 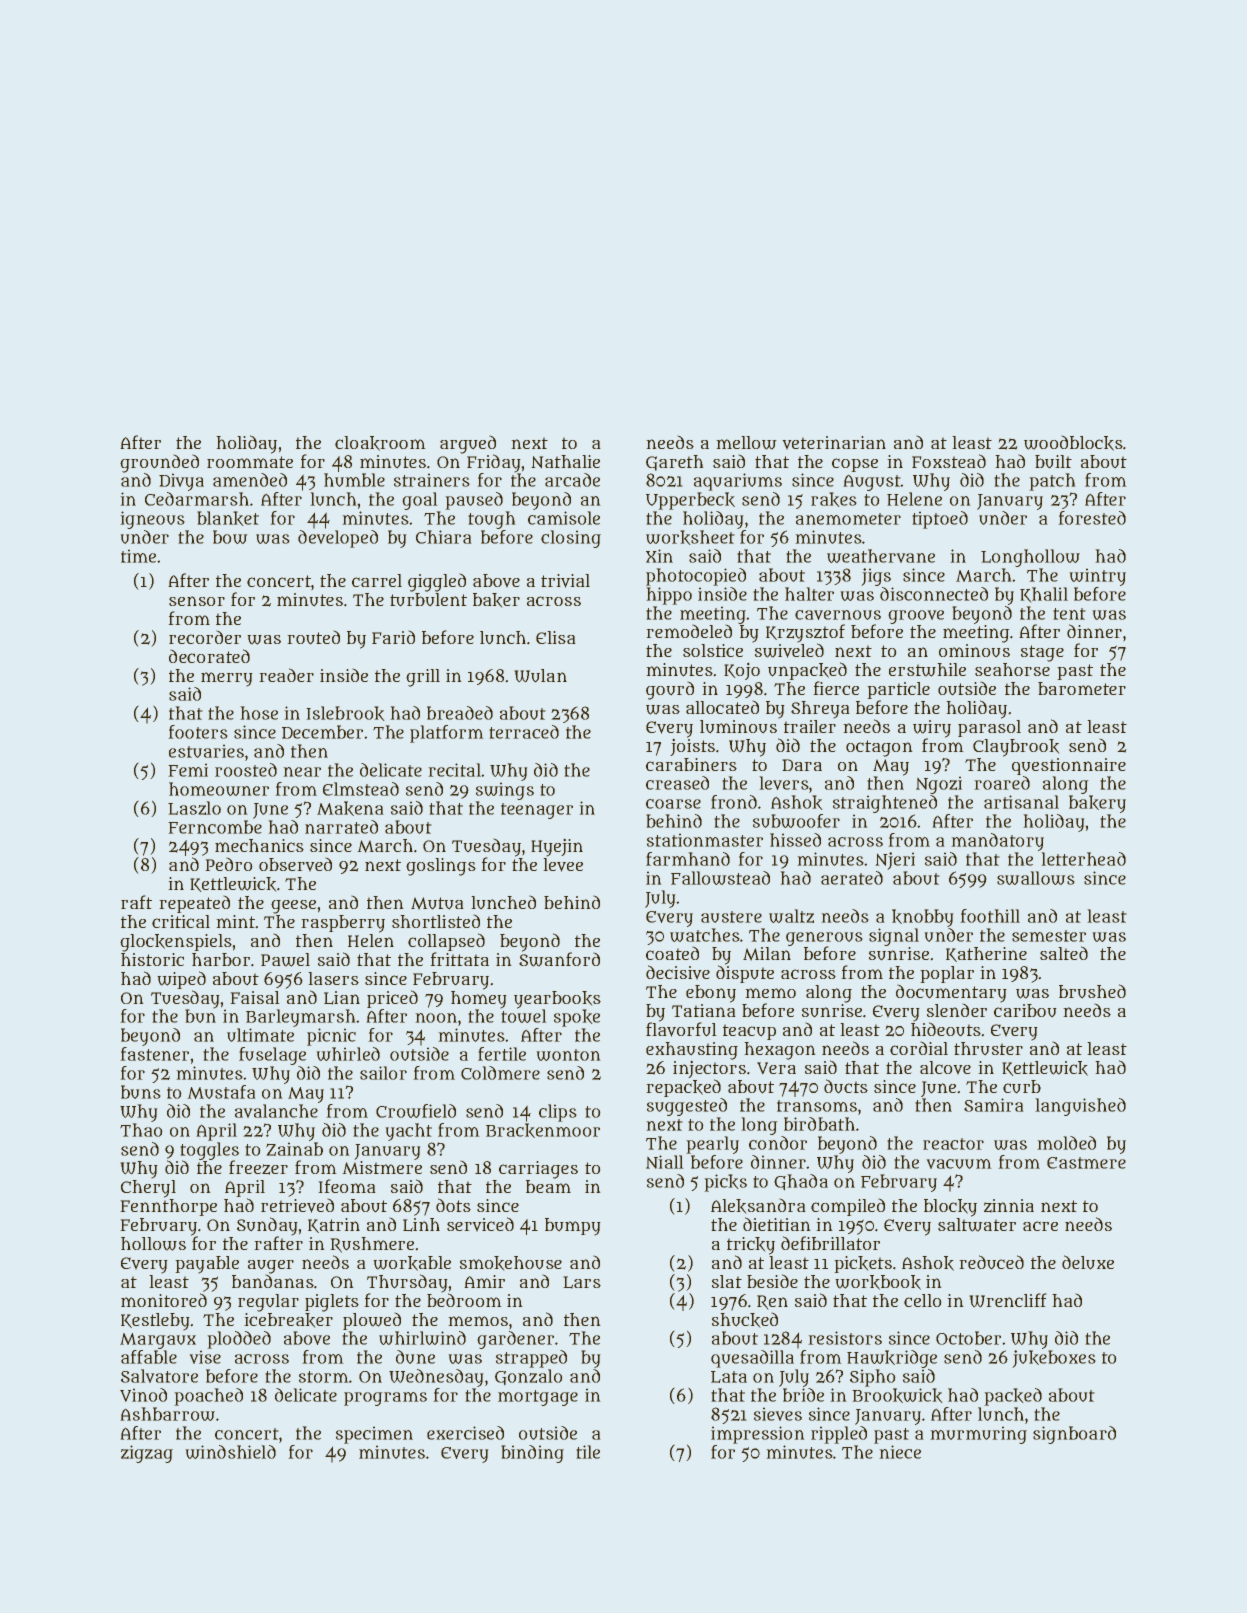 What do you see at coordinates (974, 650) in the image?
I see `ominous` at bounding box center [974, 650].
